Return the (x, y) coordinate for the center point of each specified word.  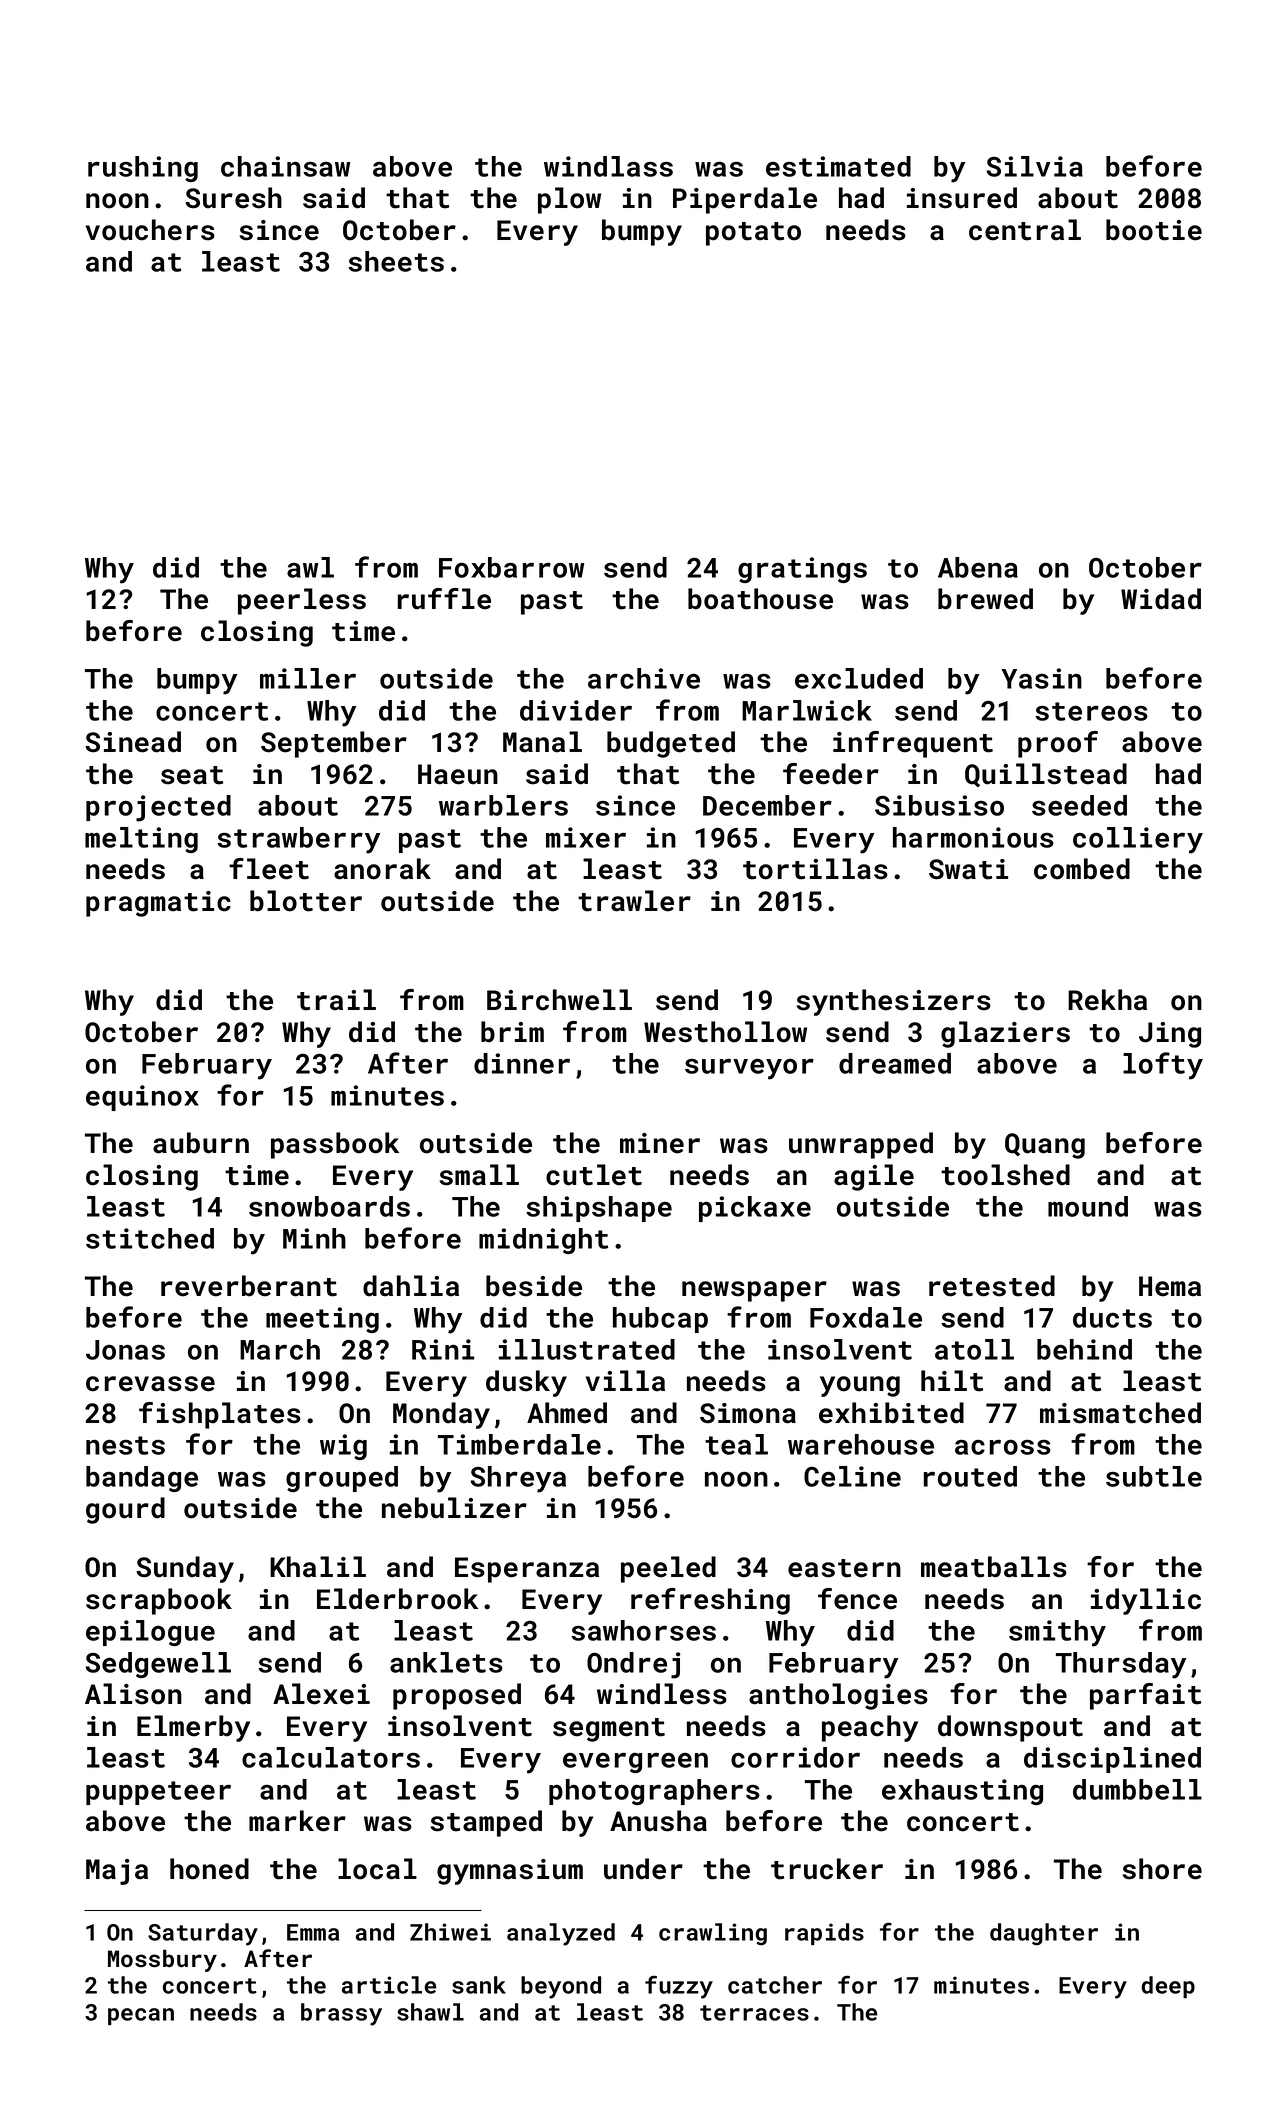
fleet (269, 869)
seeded (1079, 805)
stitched (150, 1238)
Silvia (1034, 166)
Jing (1170, 1035)
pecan (141, 2016)
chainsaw (285, 166)
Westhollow (725, 1032)
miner (660, 1143)
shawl (430, 2012)
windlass (608, 166)
